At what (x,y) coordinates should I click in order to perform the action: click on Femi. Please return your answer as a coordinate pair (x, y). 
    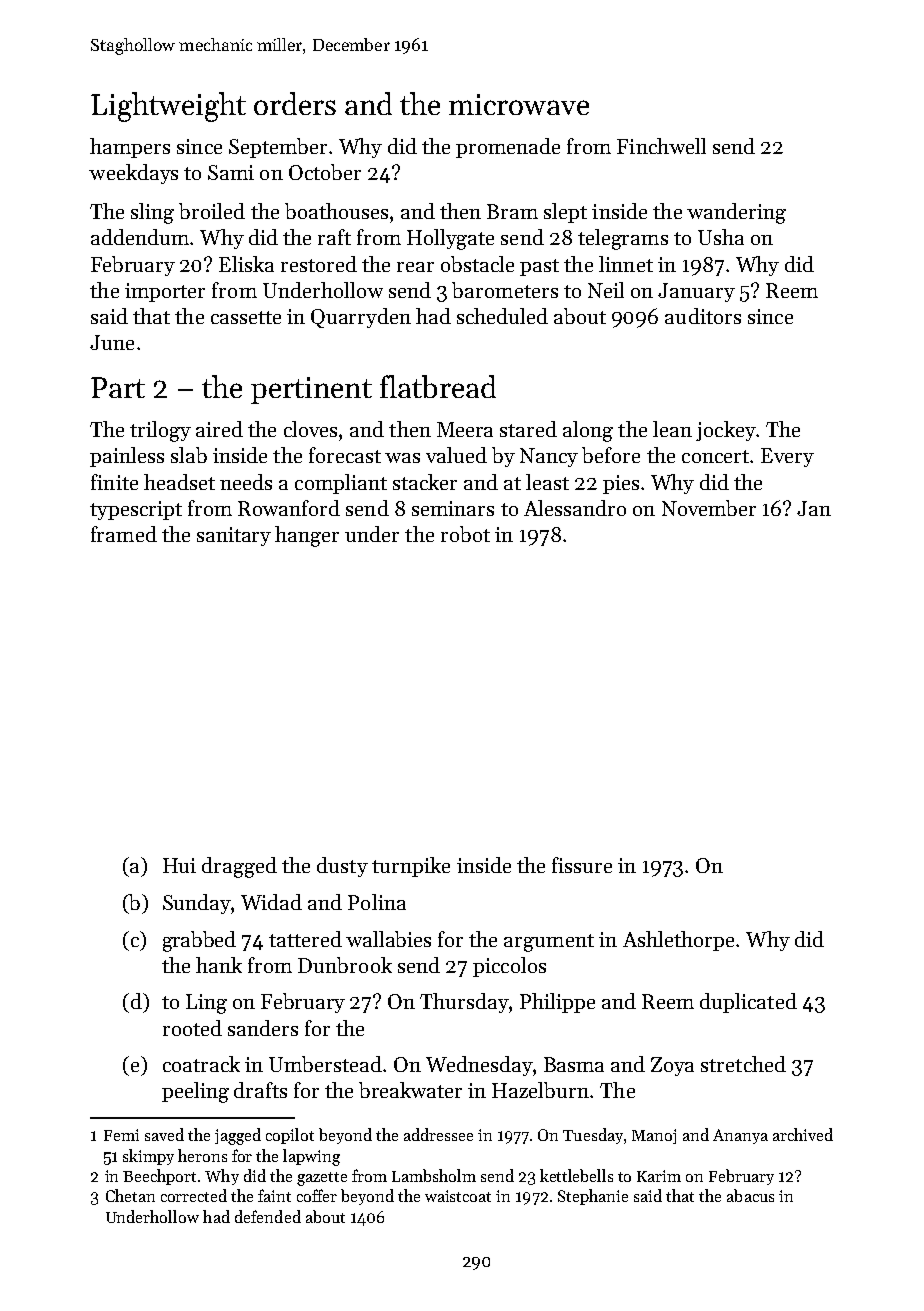
    Looking at the image, I should click on (121, 1135).
